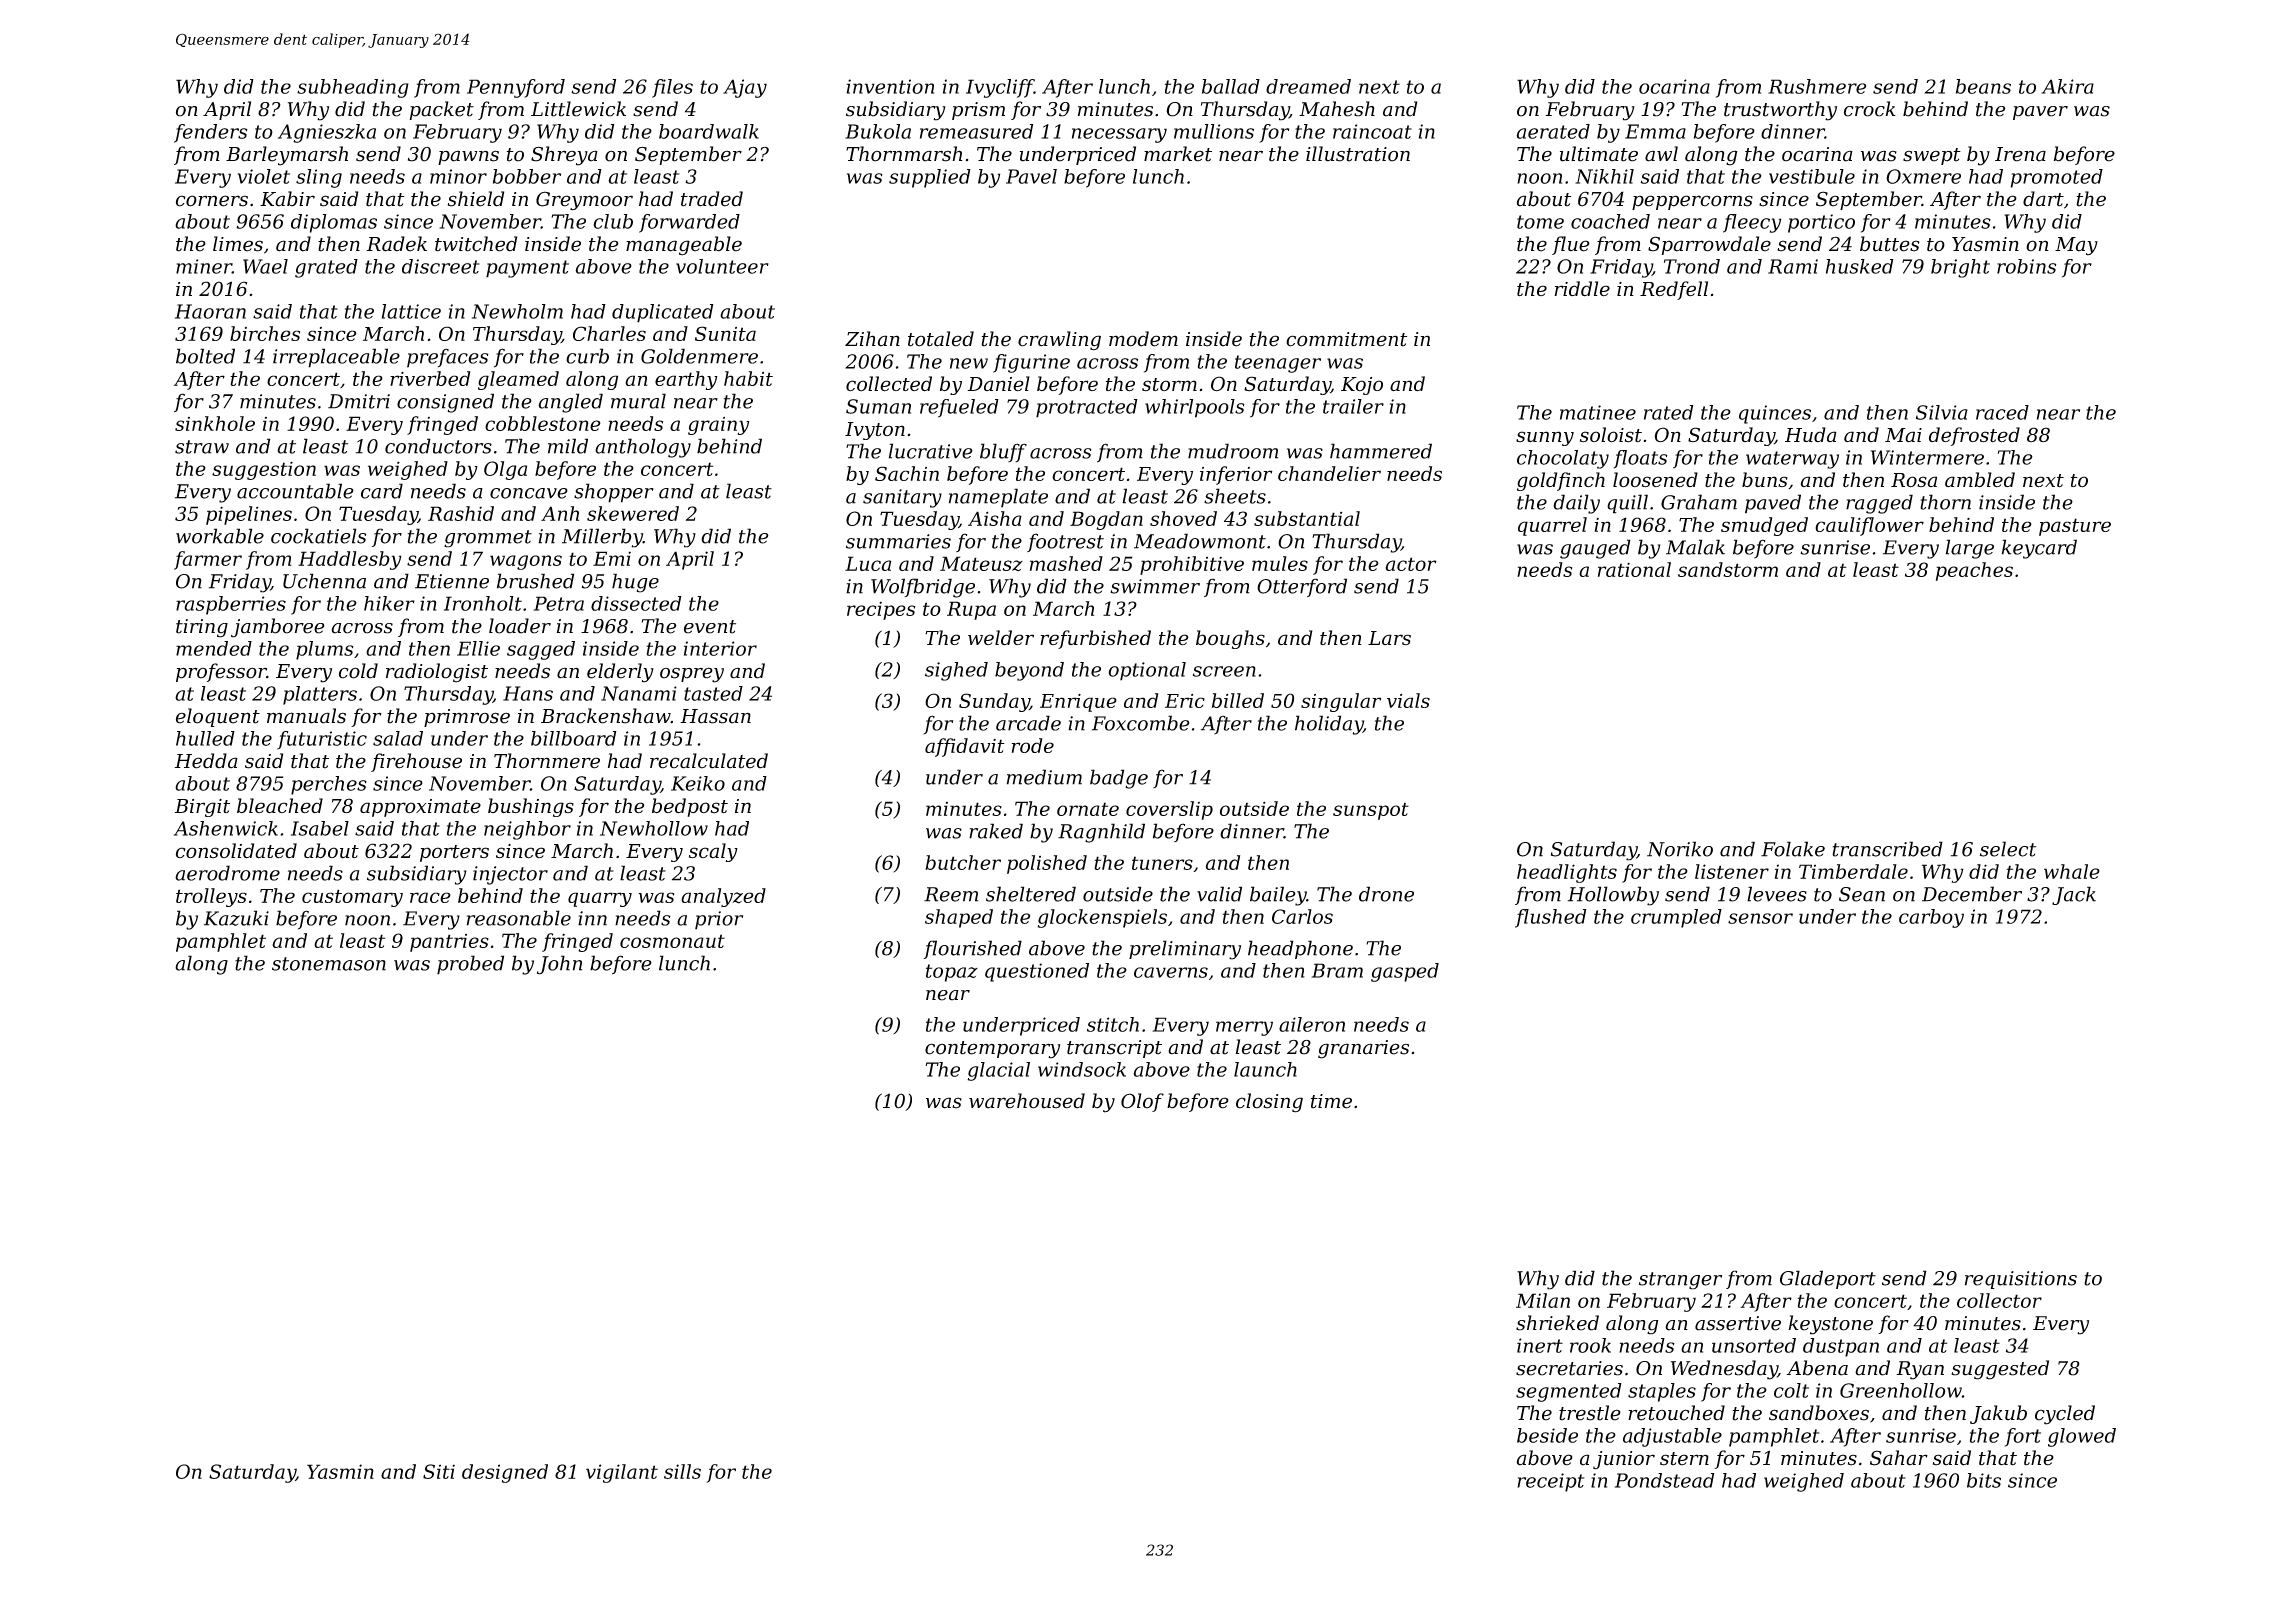 The height and width of the page is (1620, 2292). Describe the element at coordinates (1408, 700) in the page. I see `vials` at that location.
